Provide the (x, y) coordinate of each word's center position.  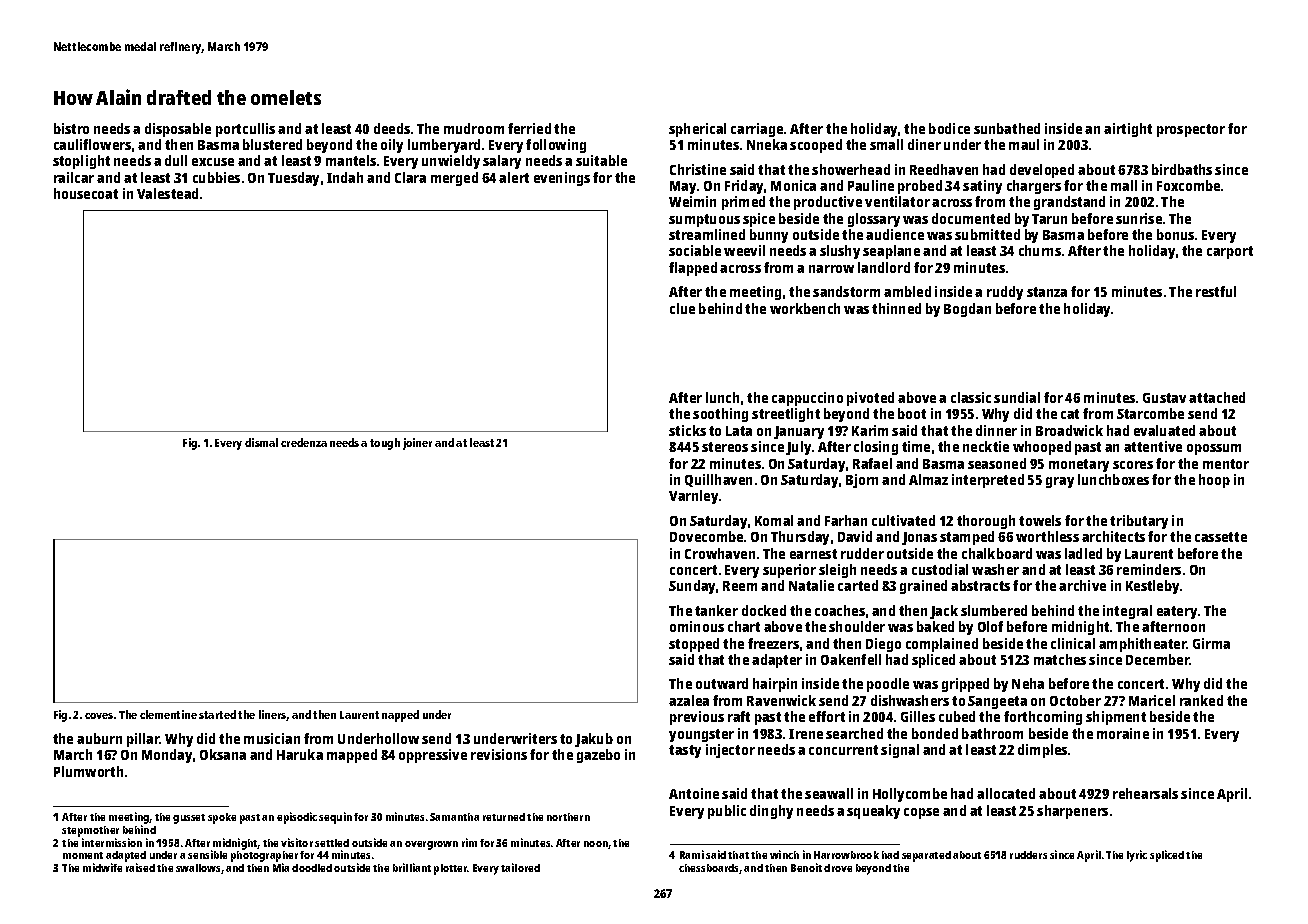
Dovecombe (706, 536)
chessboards (709, 869)
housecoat (86, 193)
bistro (71, 128)
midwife (102, 867)
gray (1060, 482)
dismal (261, 442)
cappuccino (807, 399)
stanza (1047, 292)
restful (1216, 291)
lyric (1137, 856)
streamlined (707, 234)
